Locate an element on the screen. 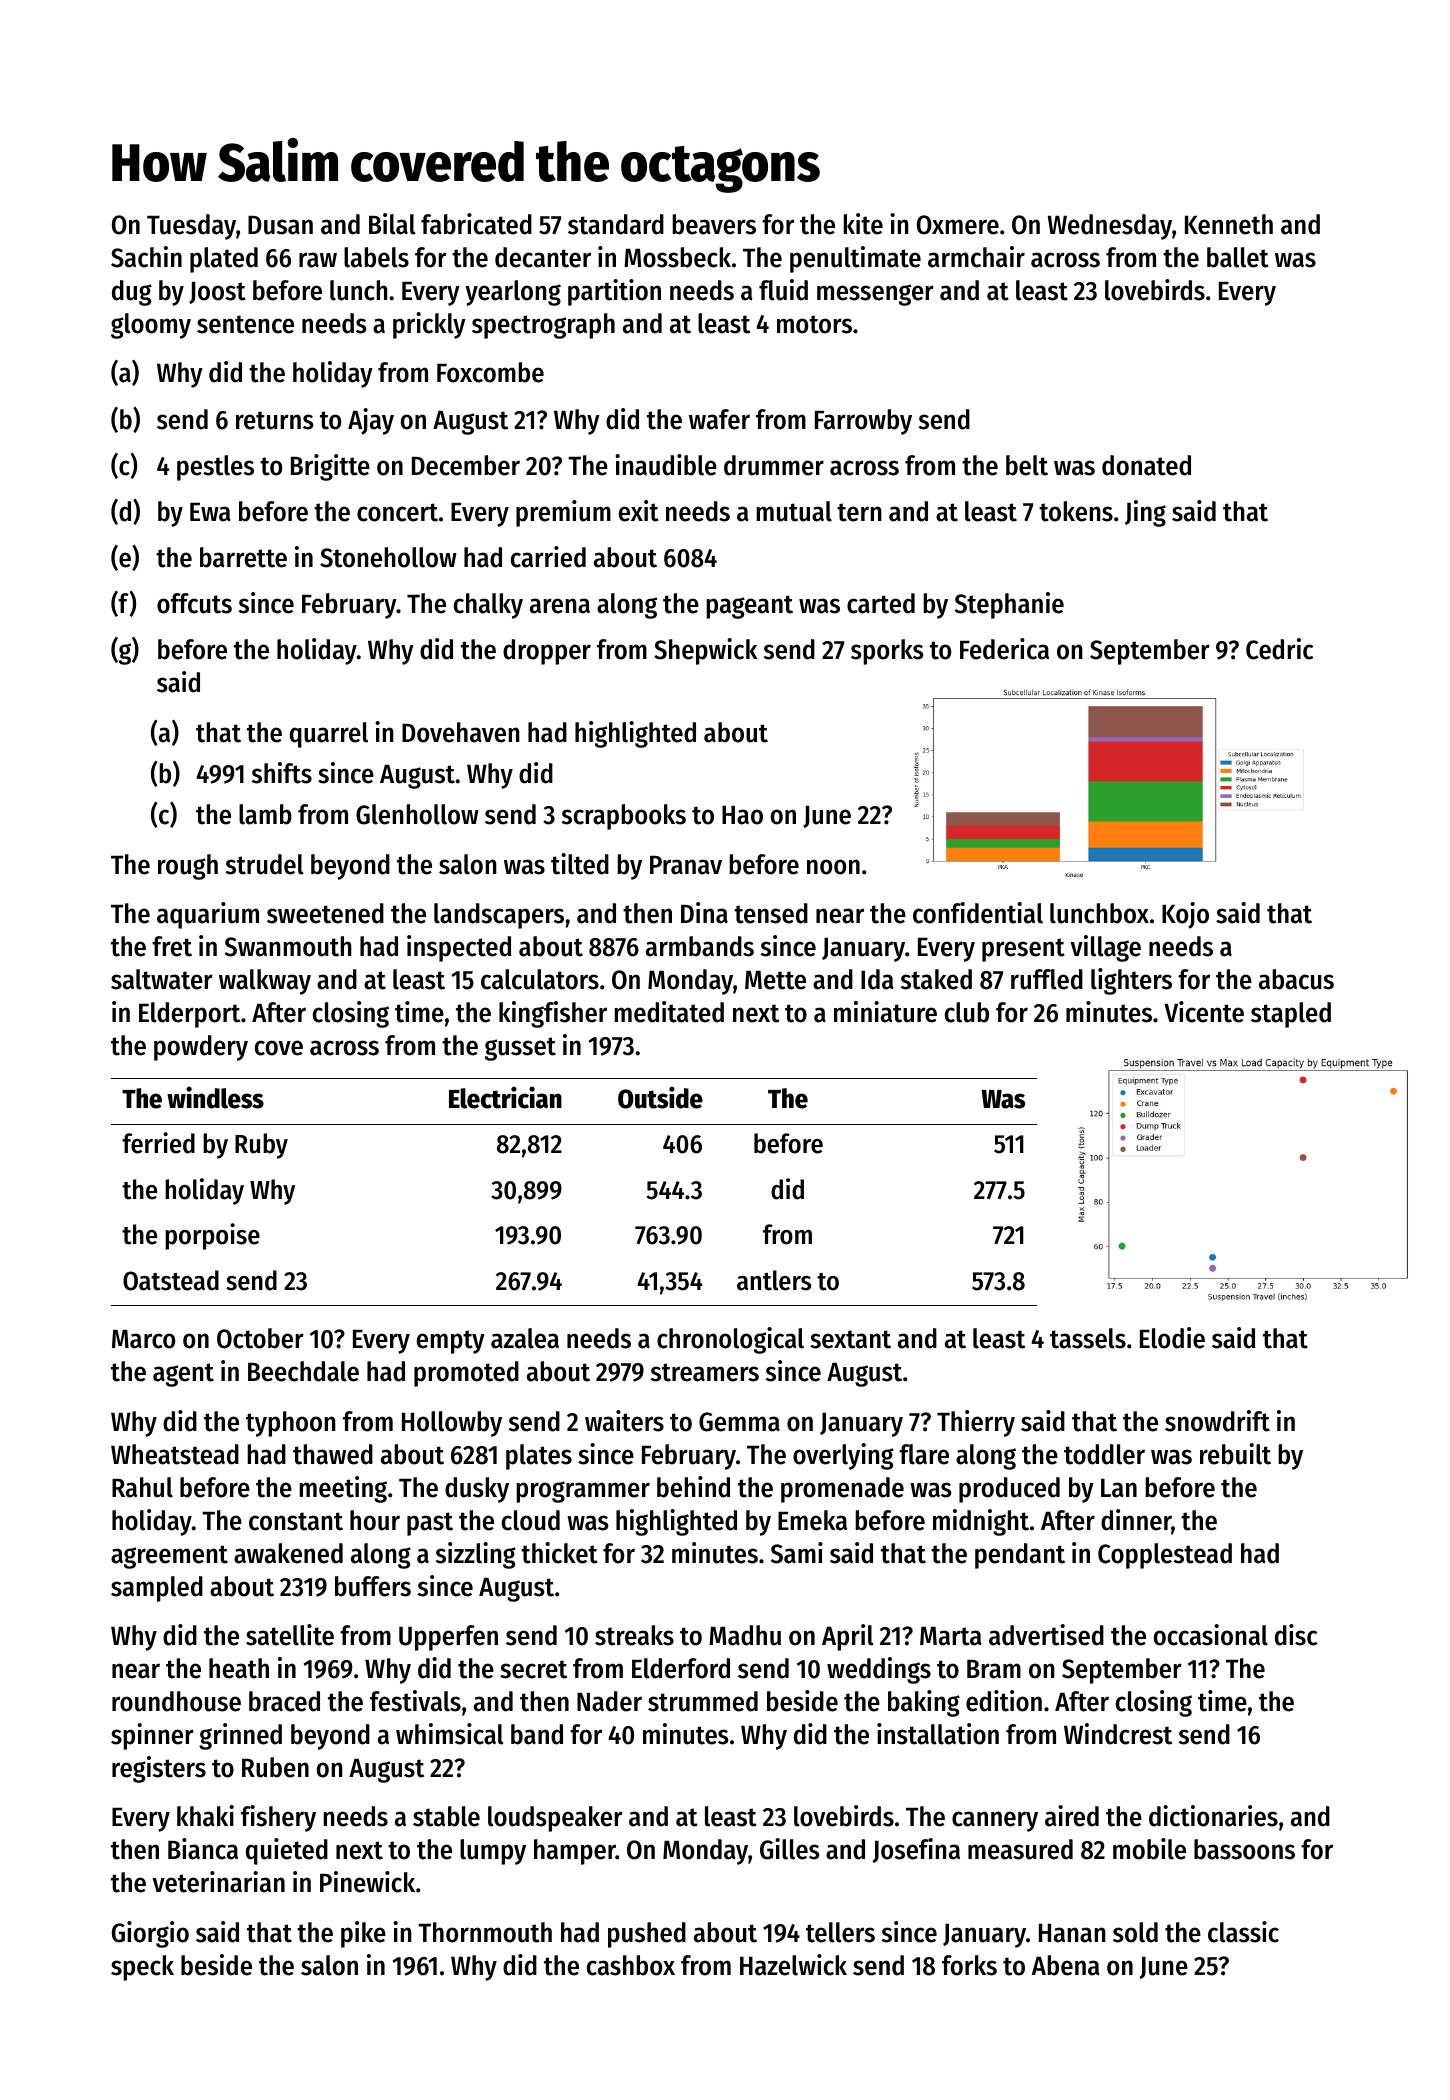  snowdrift is located at coordinates (1217, 1421).
